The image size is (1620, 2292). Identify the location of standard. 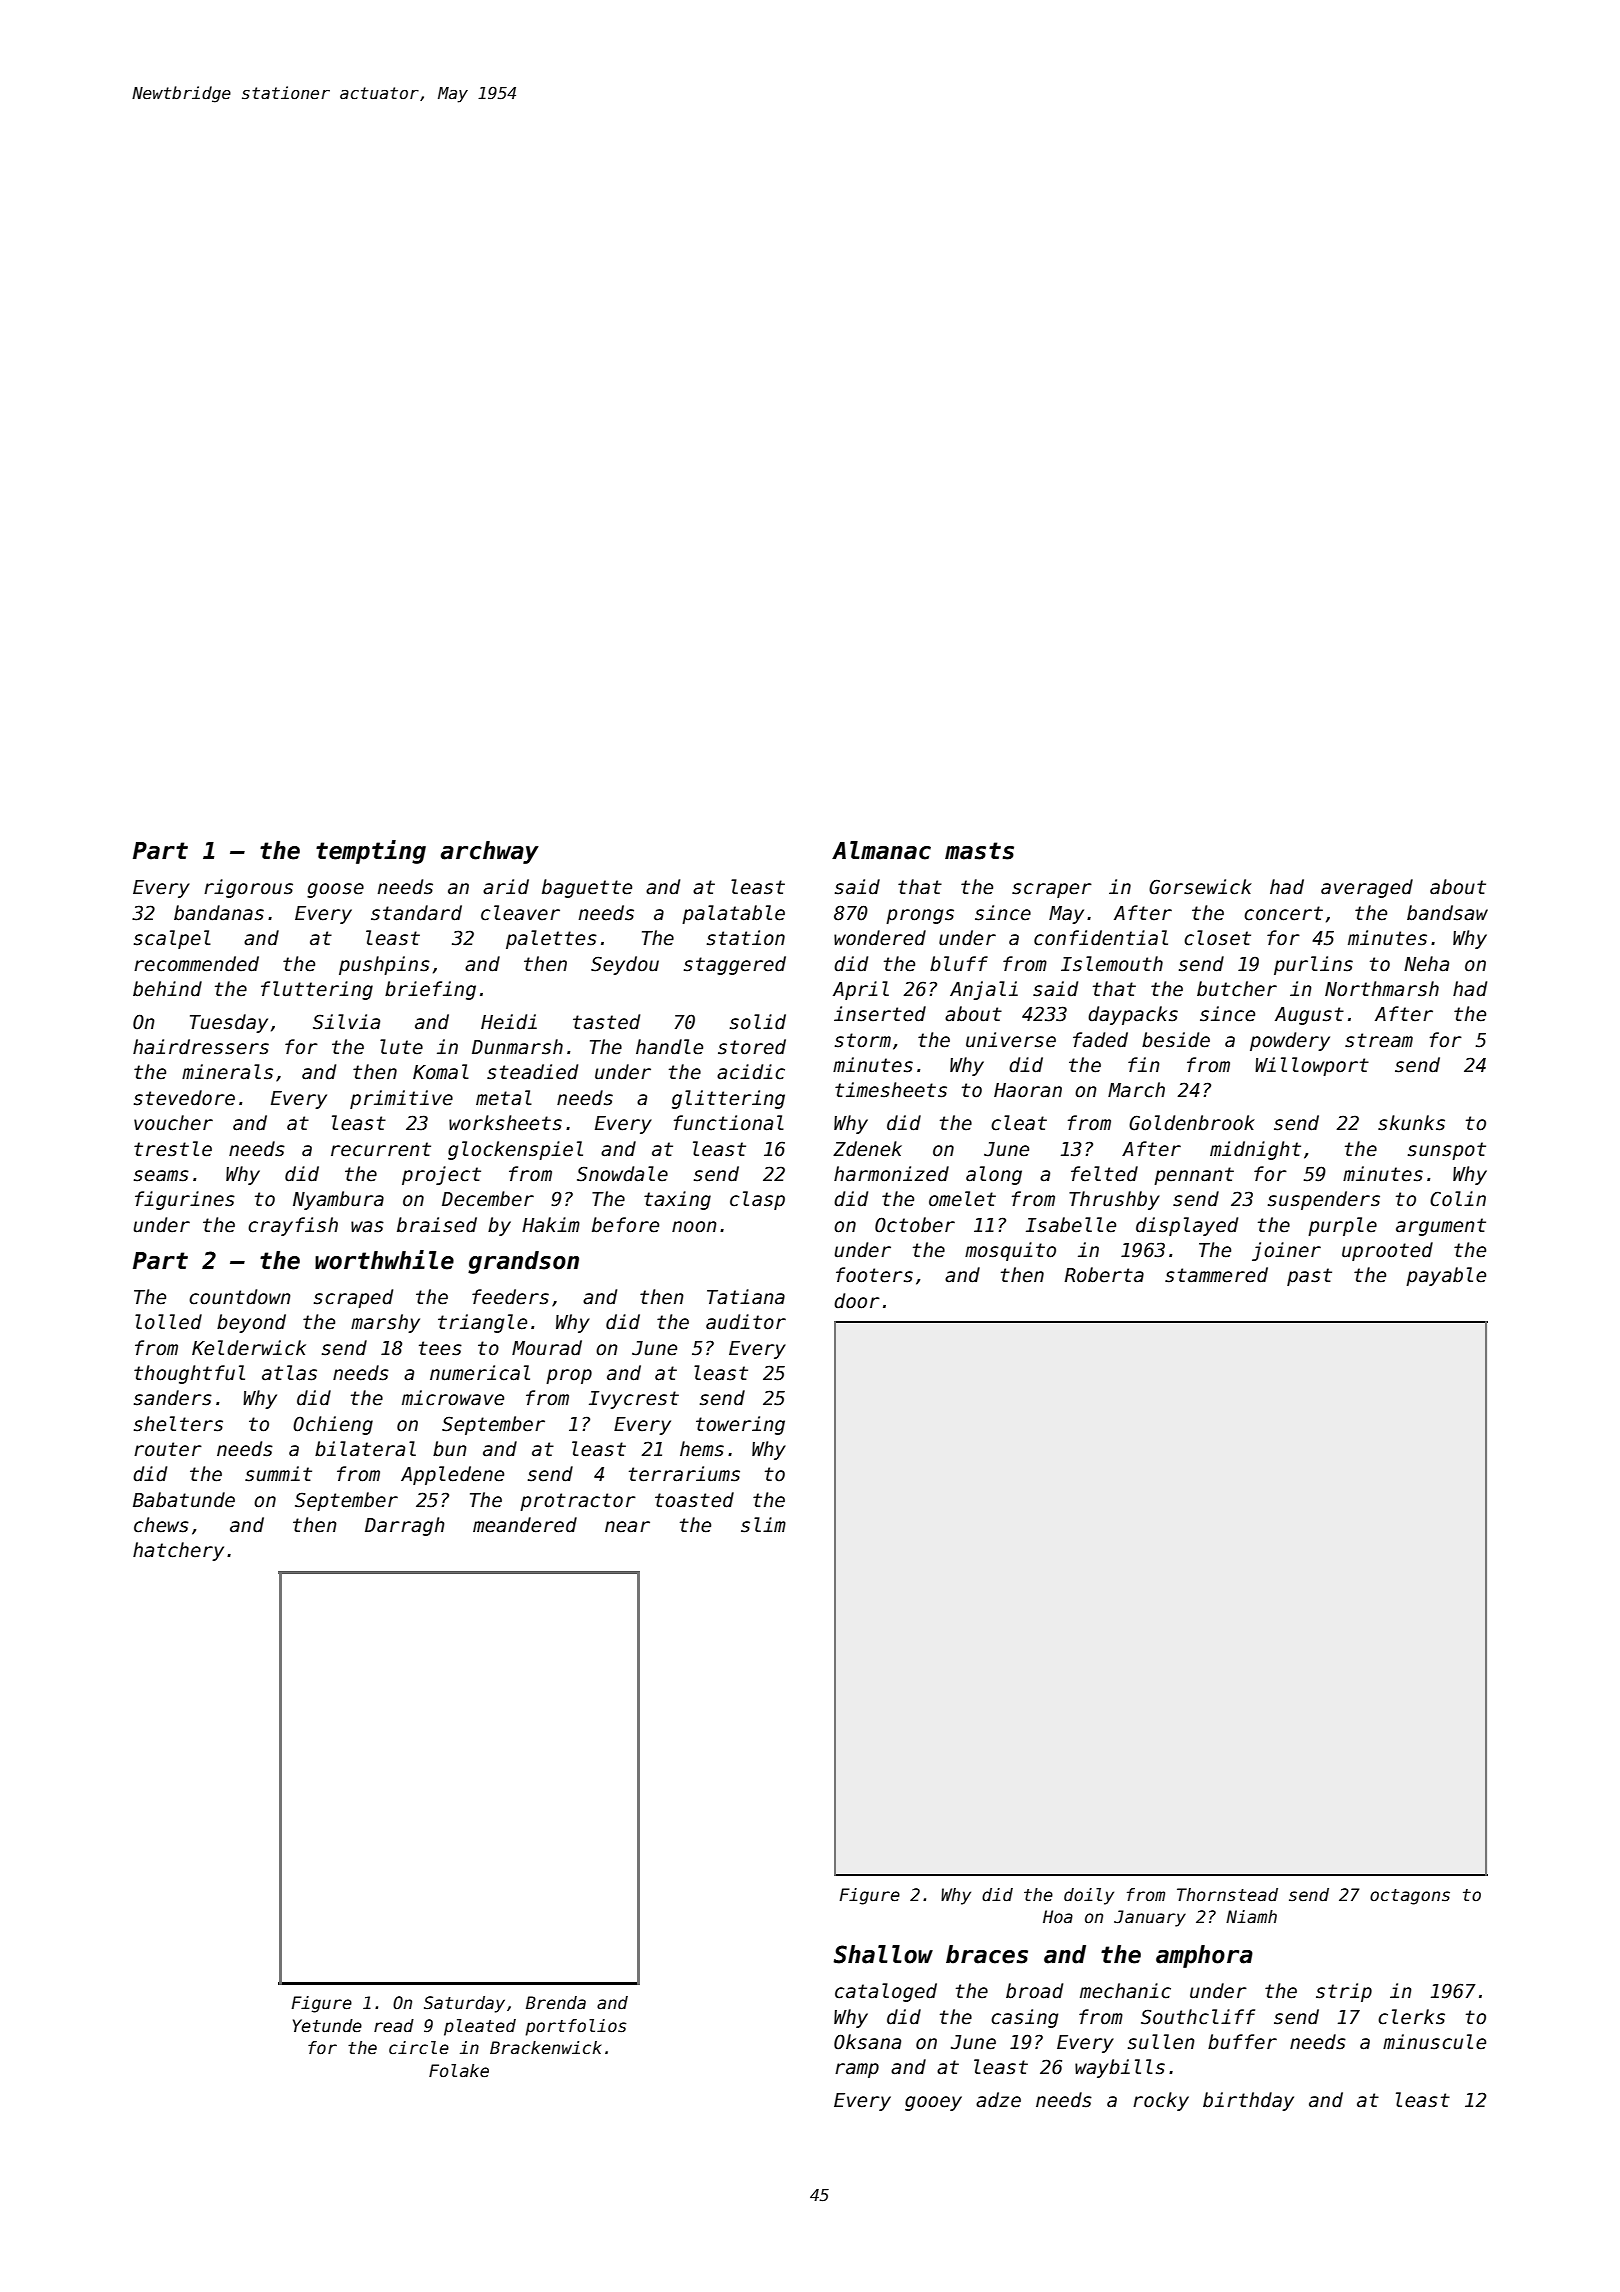
(416, 913).
